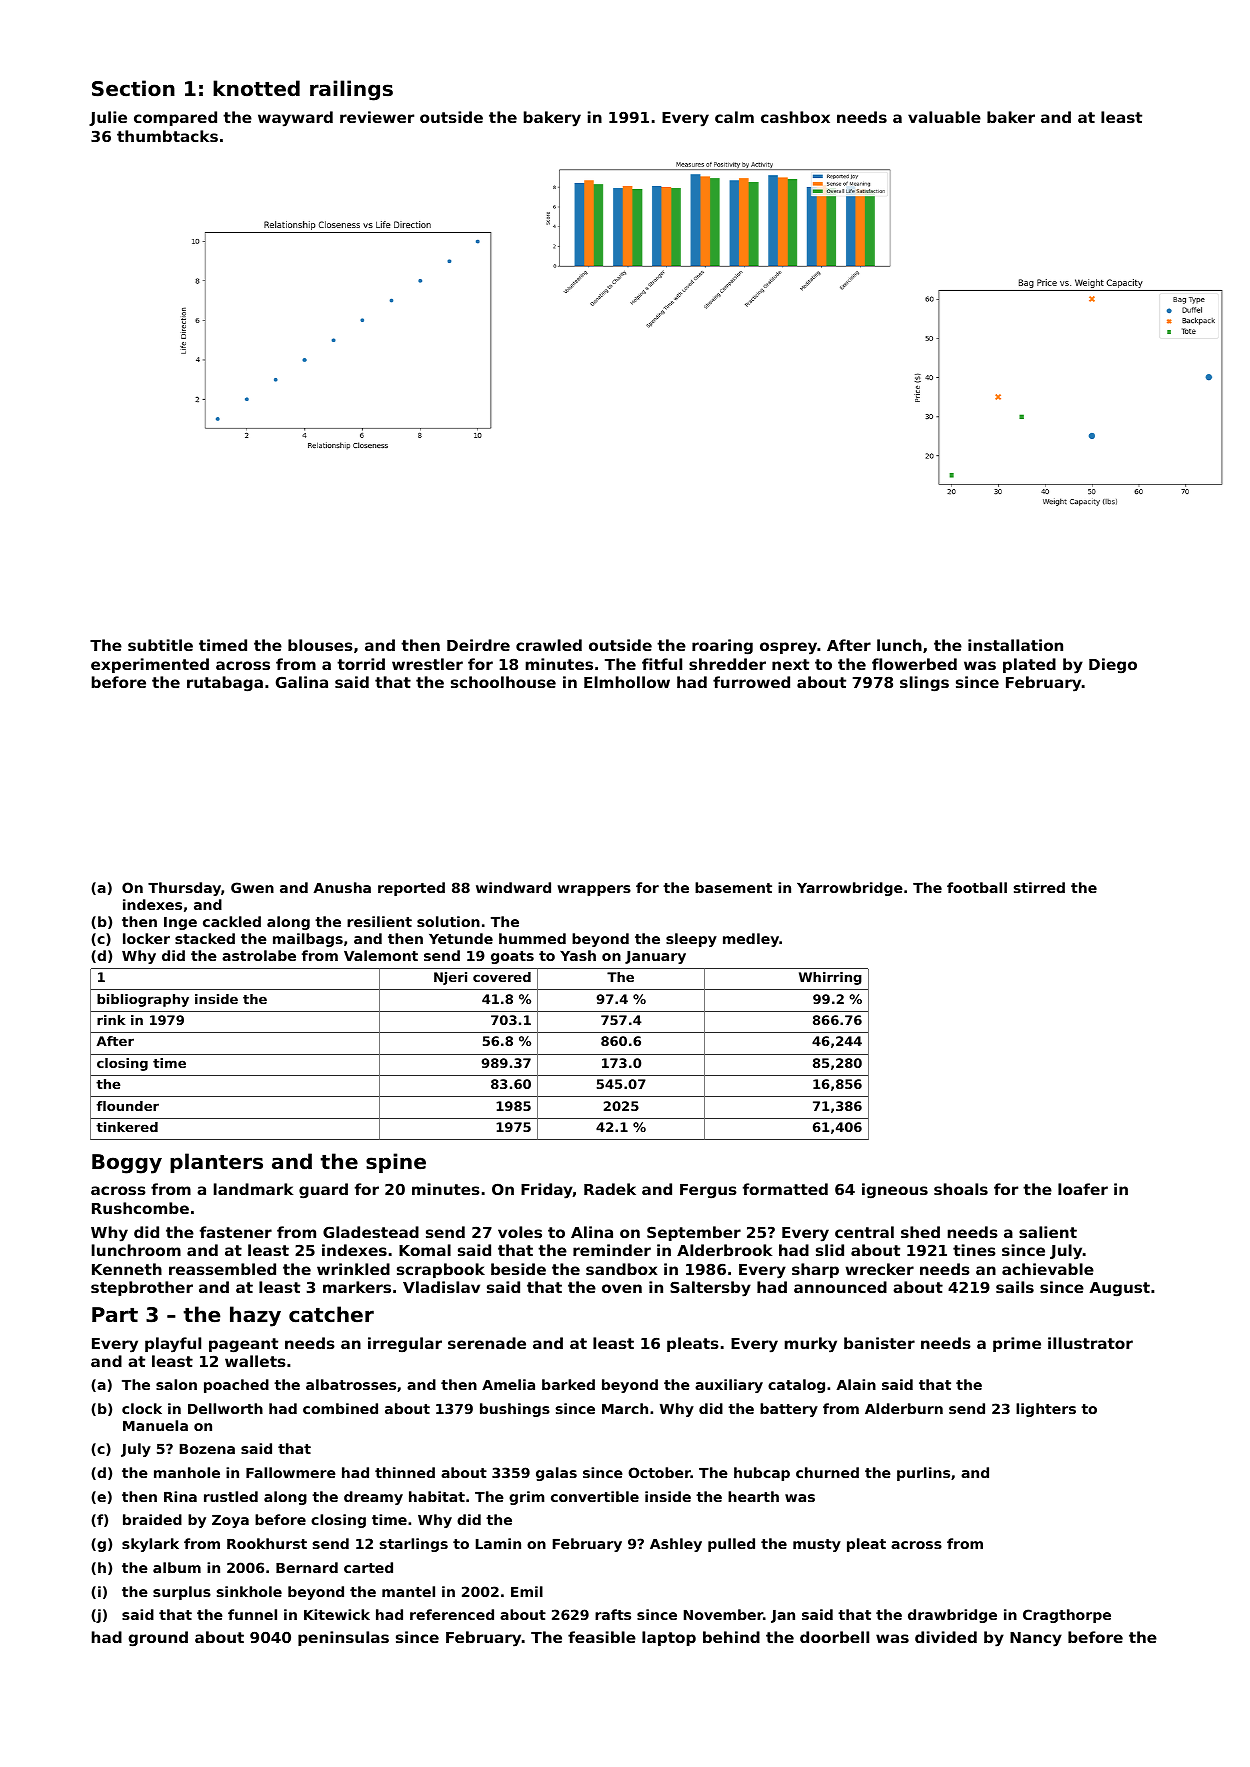  What do you see at coordinates (734, 117) in the page?
I see `calm` at bounding box center [734, 117].
